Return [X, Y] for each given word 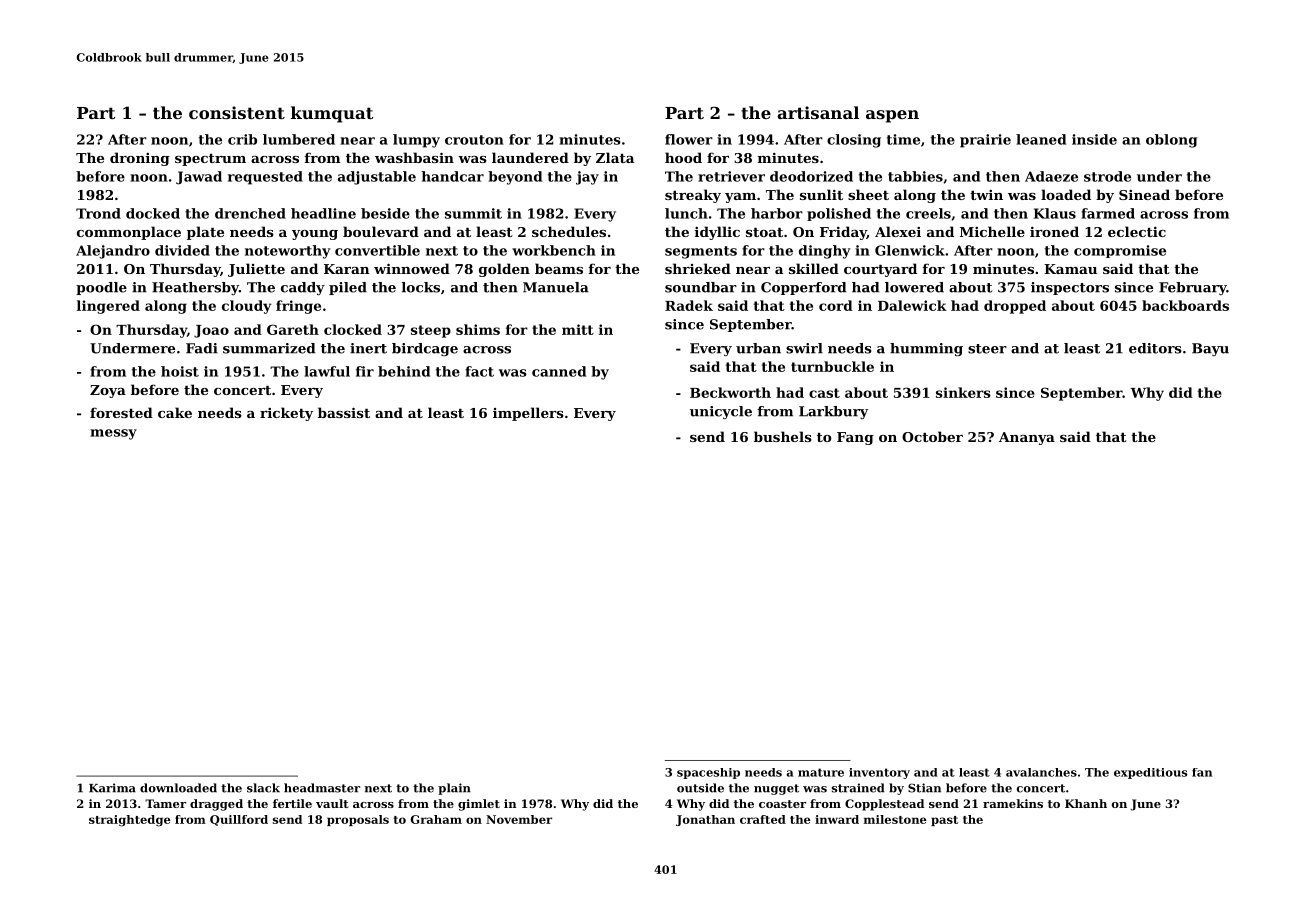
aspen [892, 116]
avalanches [1041, 772]
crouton [474, 140]
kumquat [332, 114]
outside [700, 788]
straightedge [129, 821]
